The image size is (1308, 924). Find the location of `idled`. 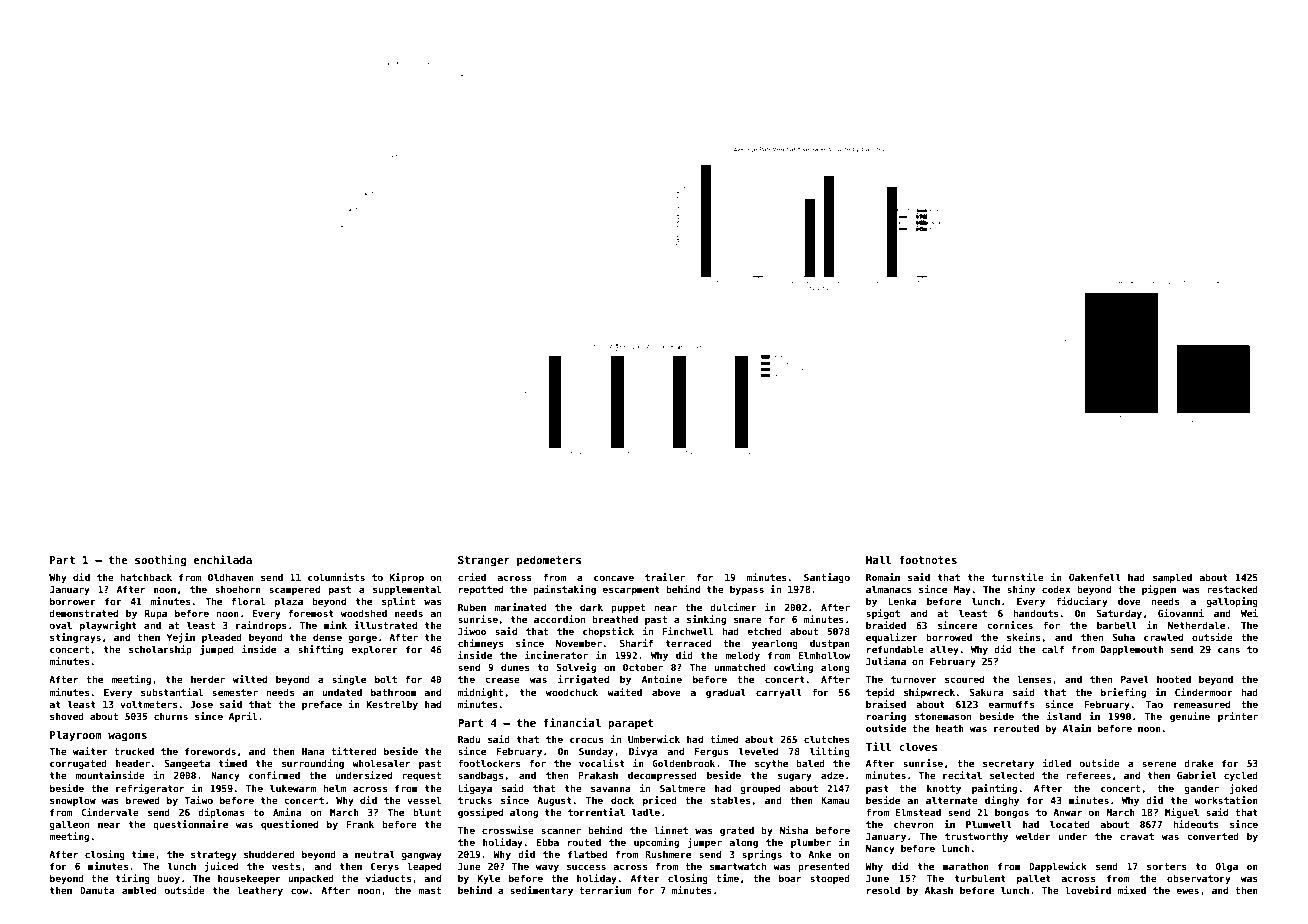

idled is located at coordinates (1057, 763).
